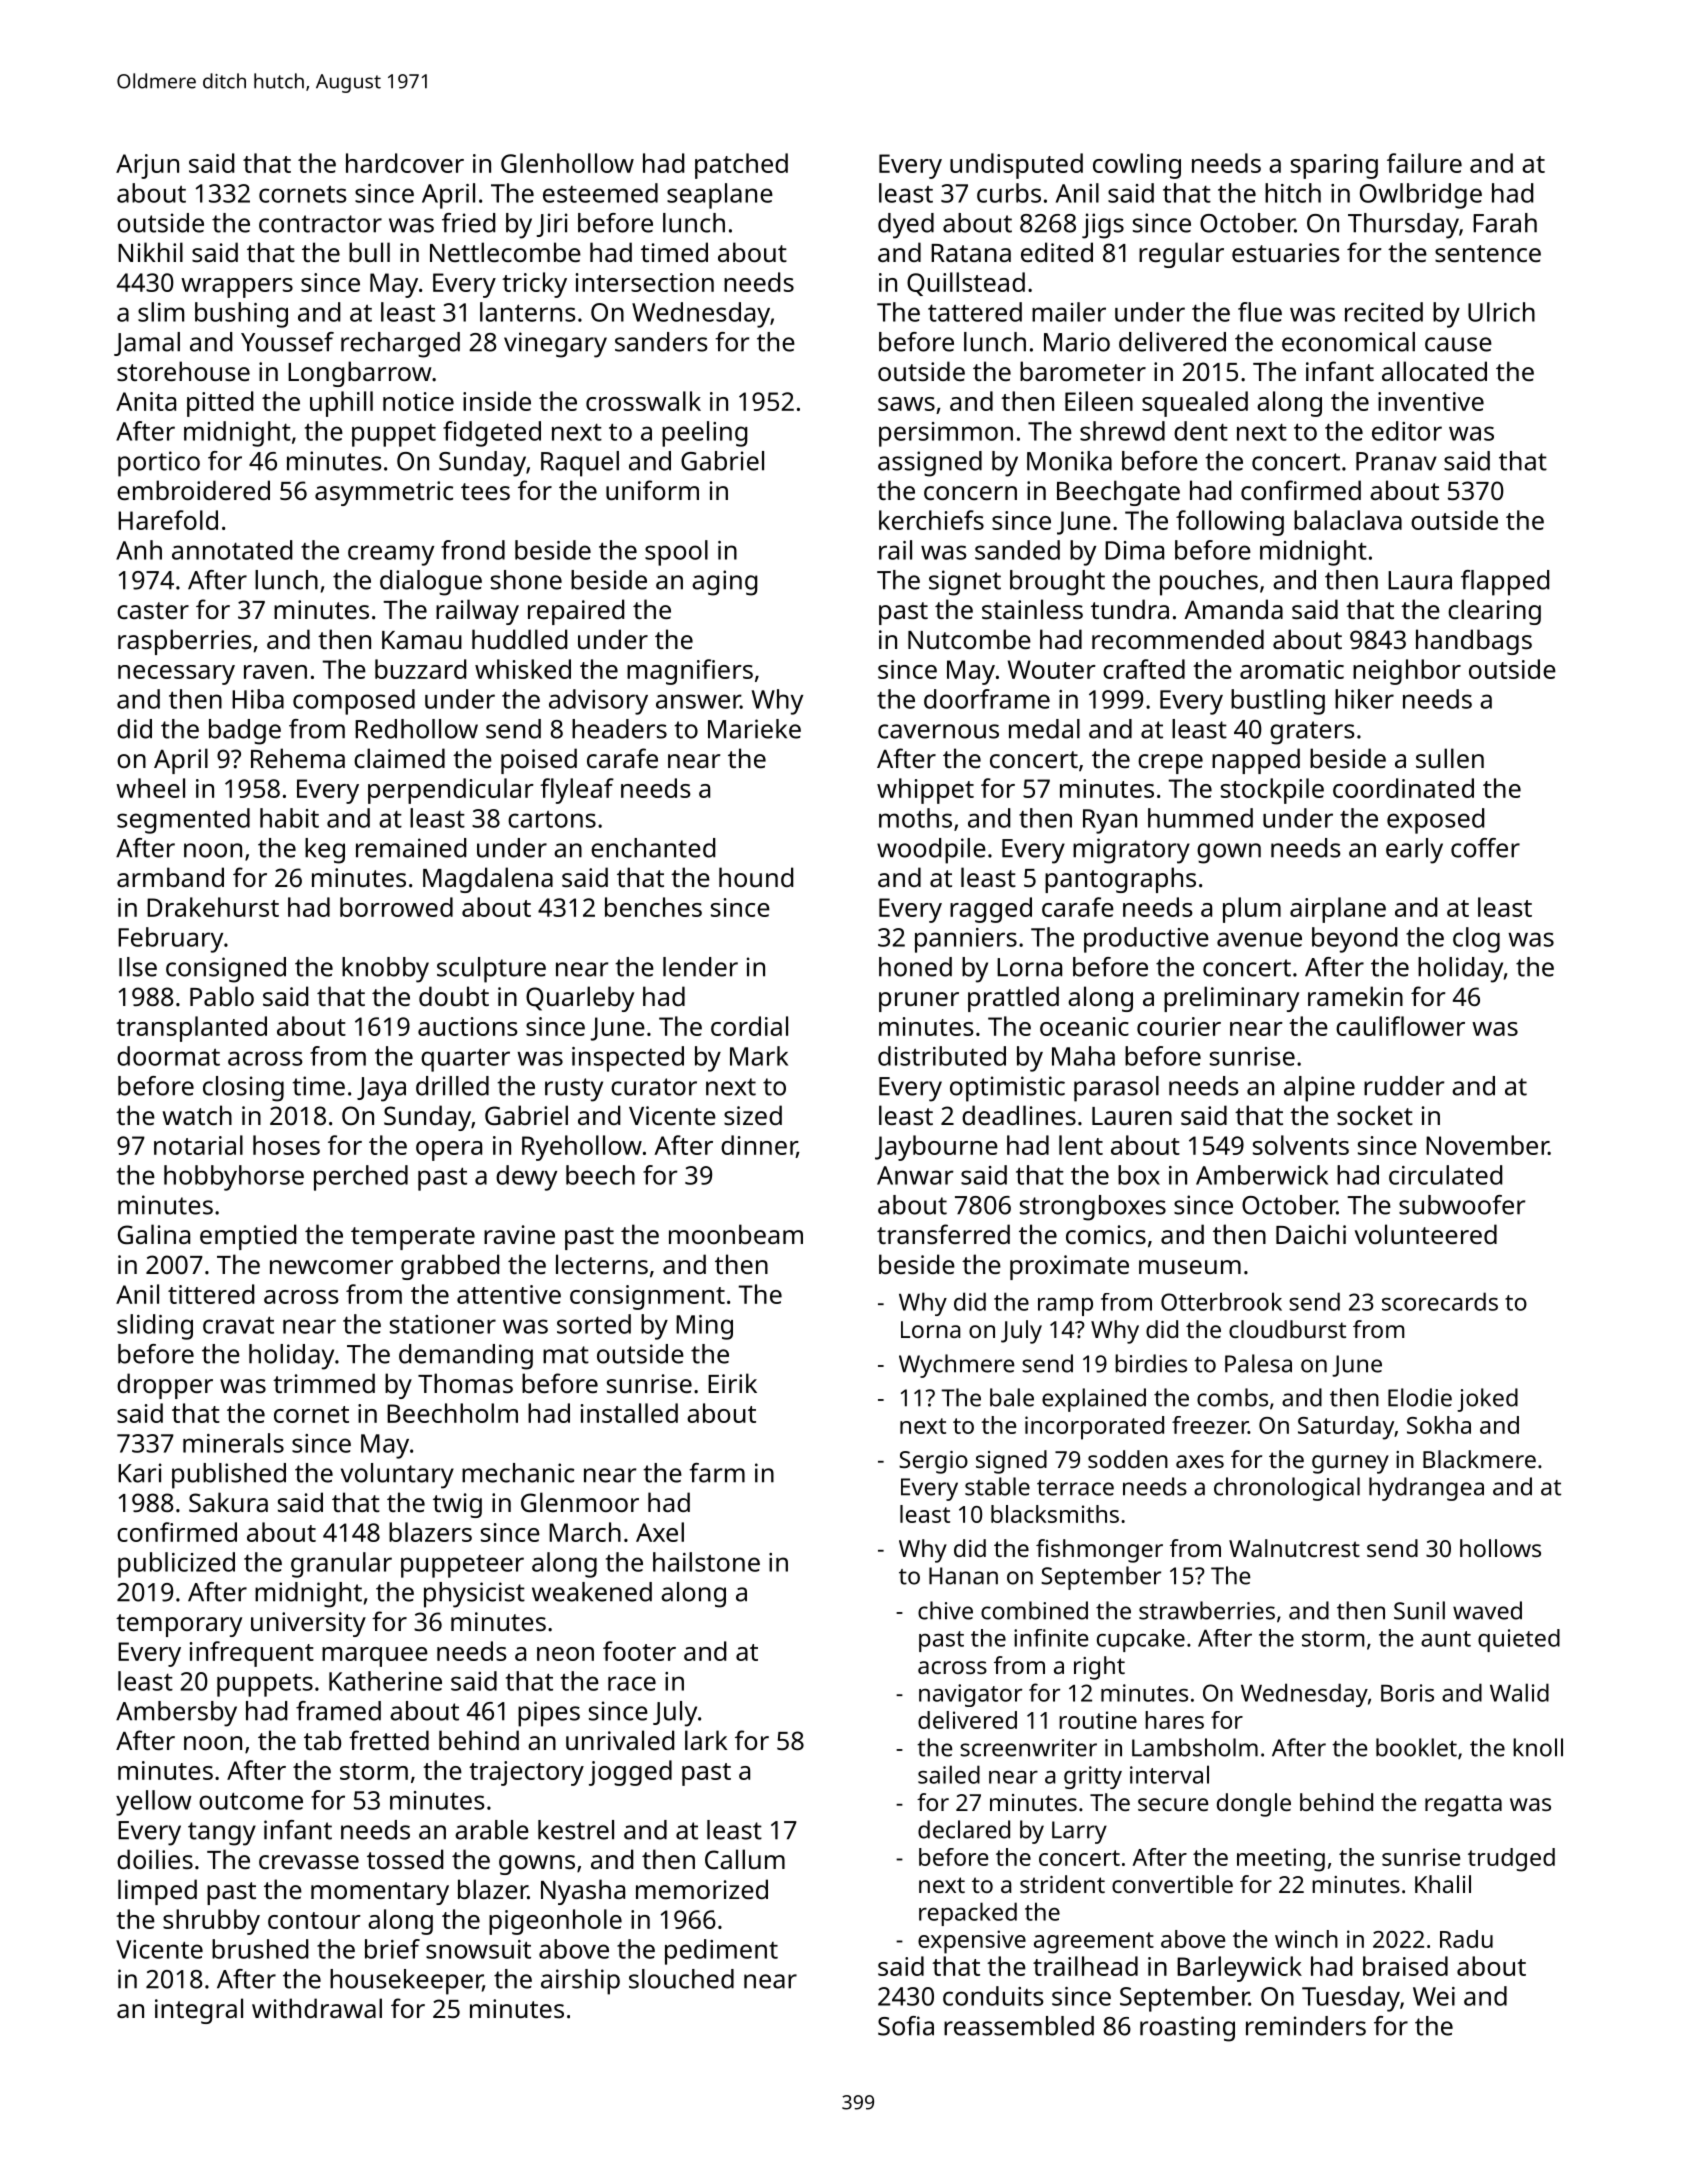 The width and height of the screenshot is (1683, 2178). Describe the element at coordinates (1233, 609) in the screenshot. I see `Amanda` at that location.
